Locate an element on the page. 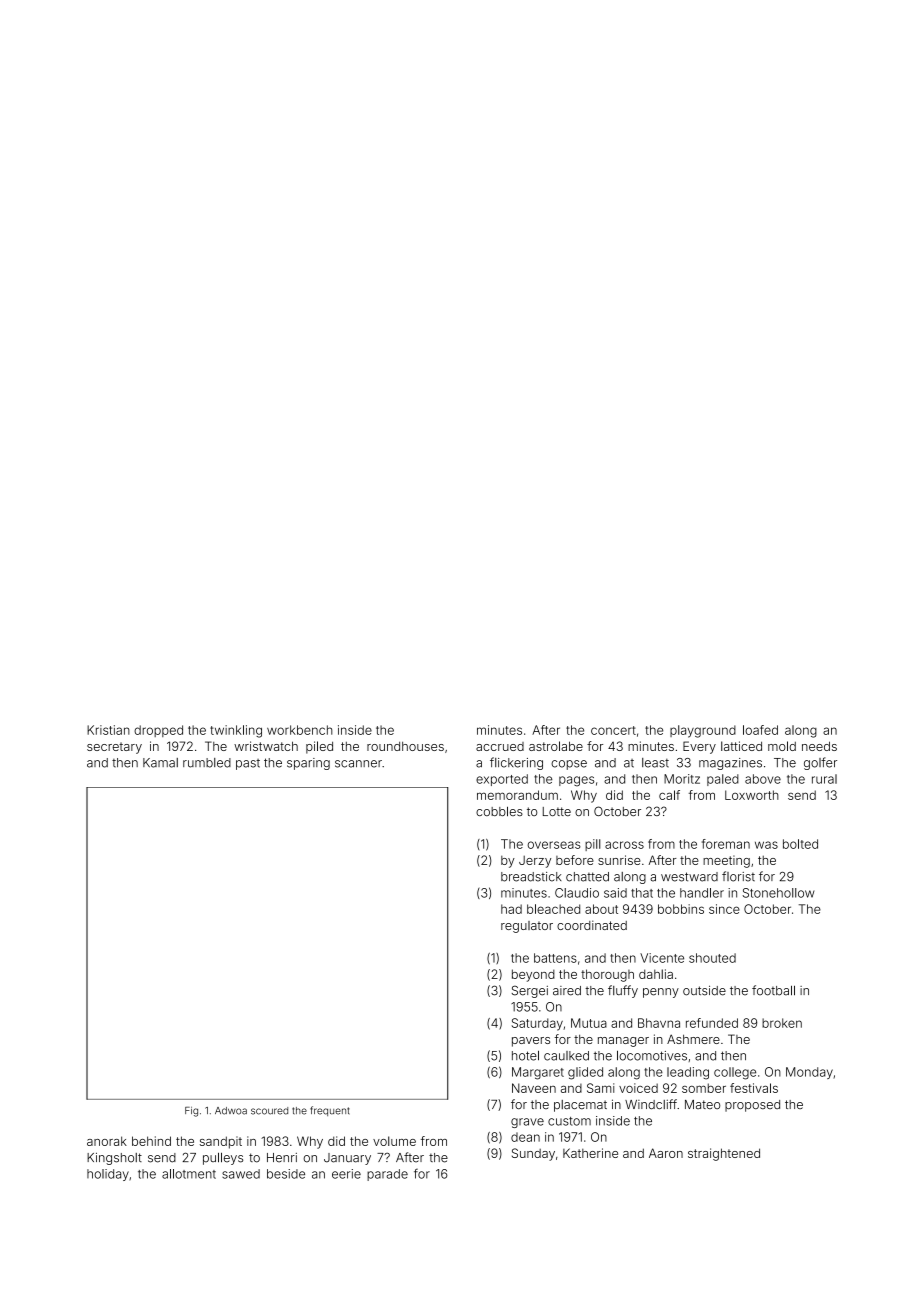 Image resolution: width=924 pixels, height=1308 pixels. flickering is located at coordinates (516, 763).
